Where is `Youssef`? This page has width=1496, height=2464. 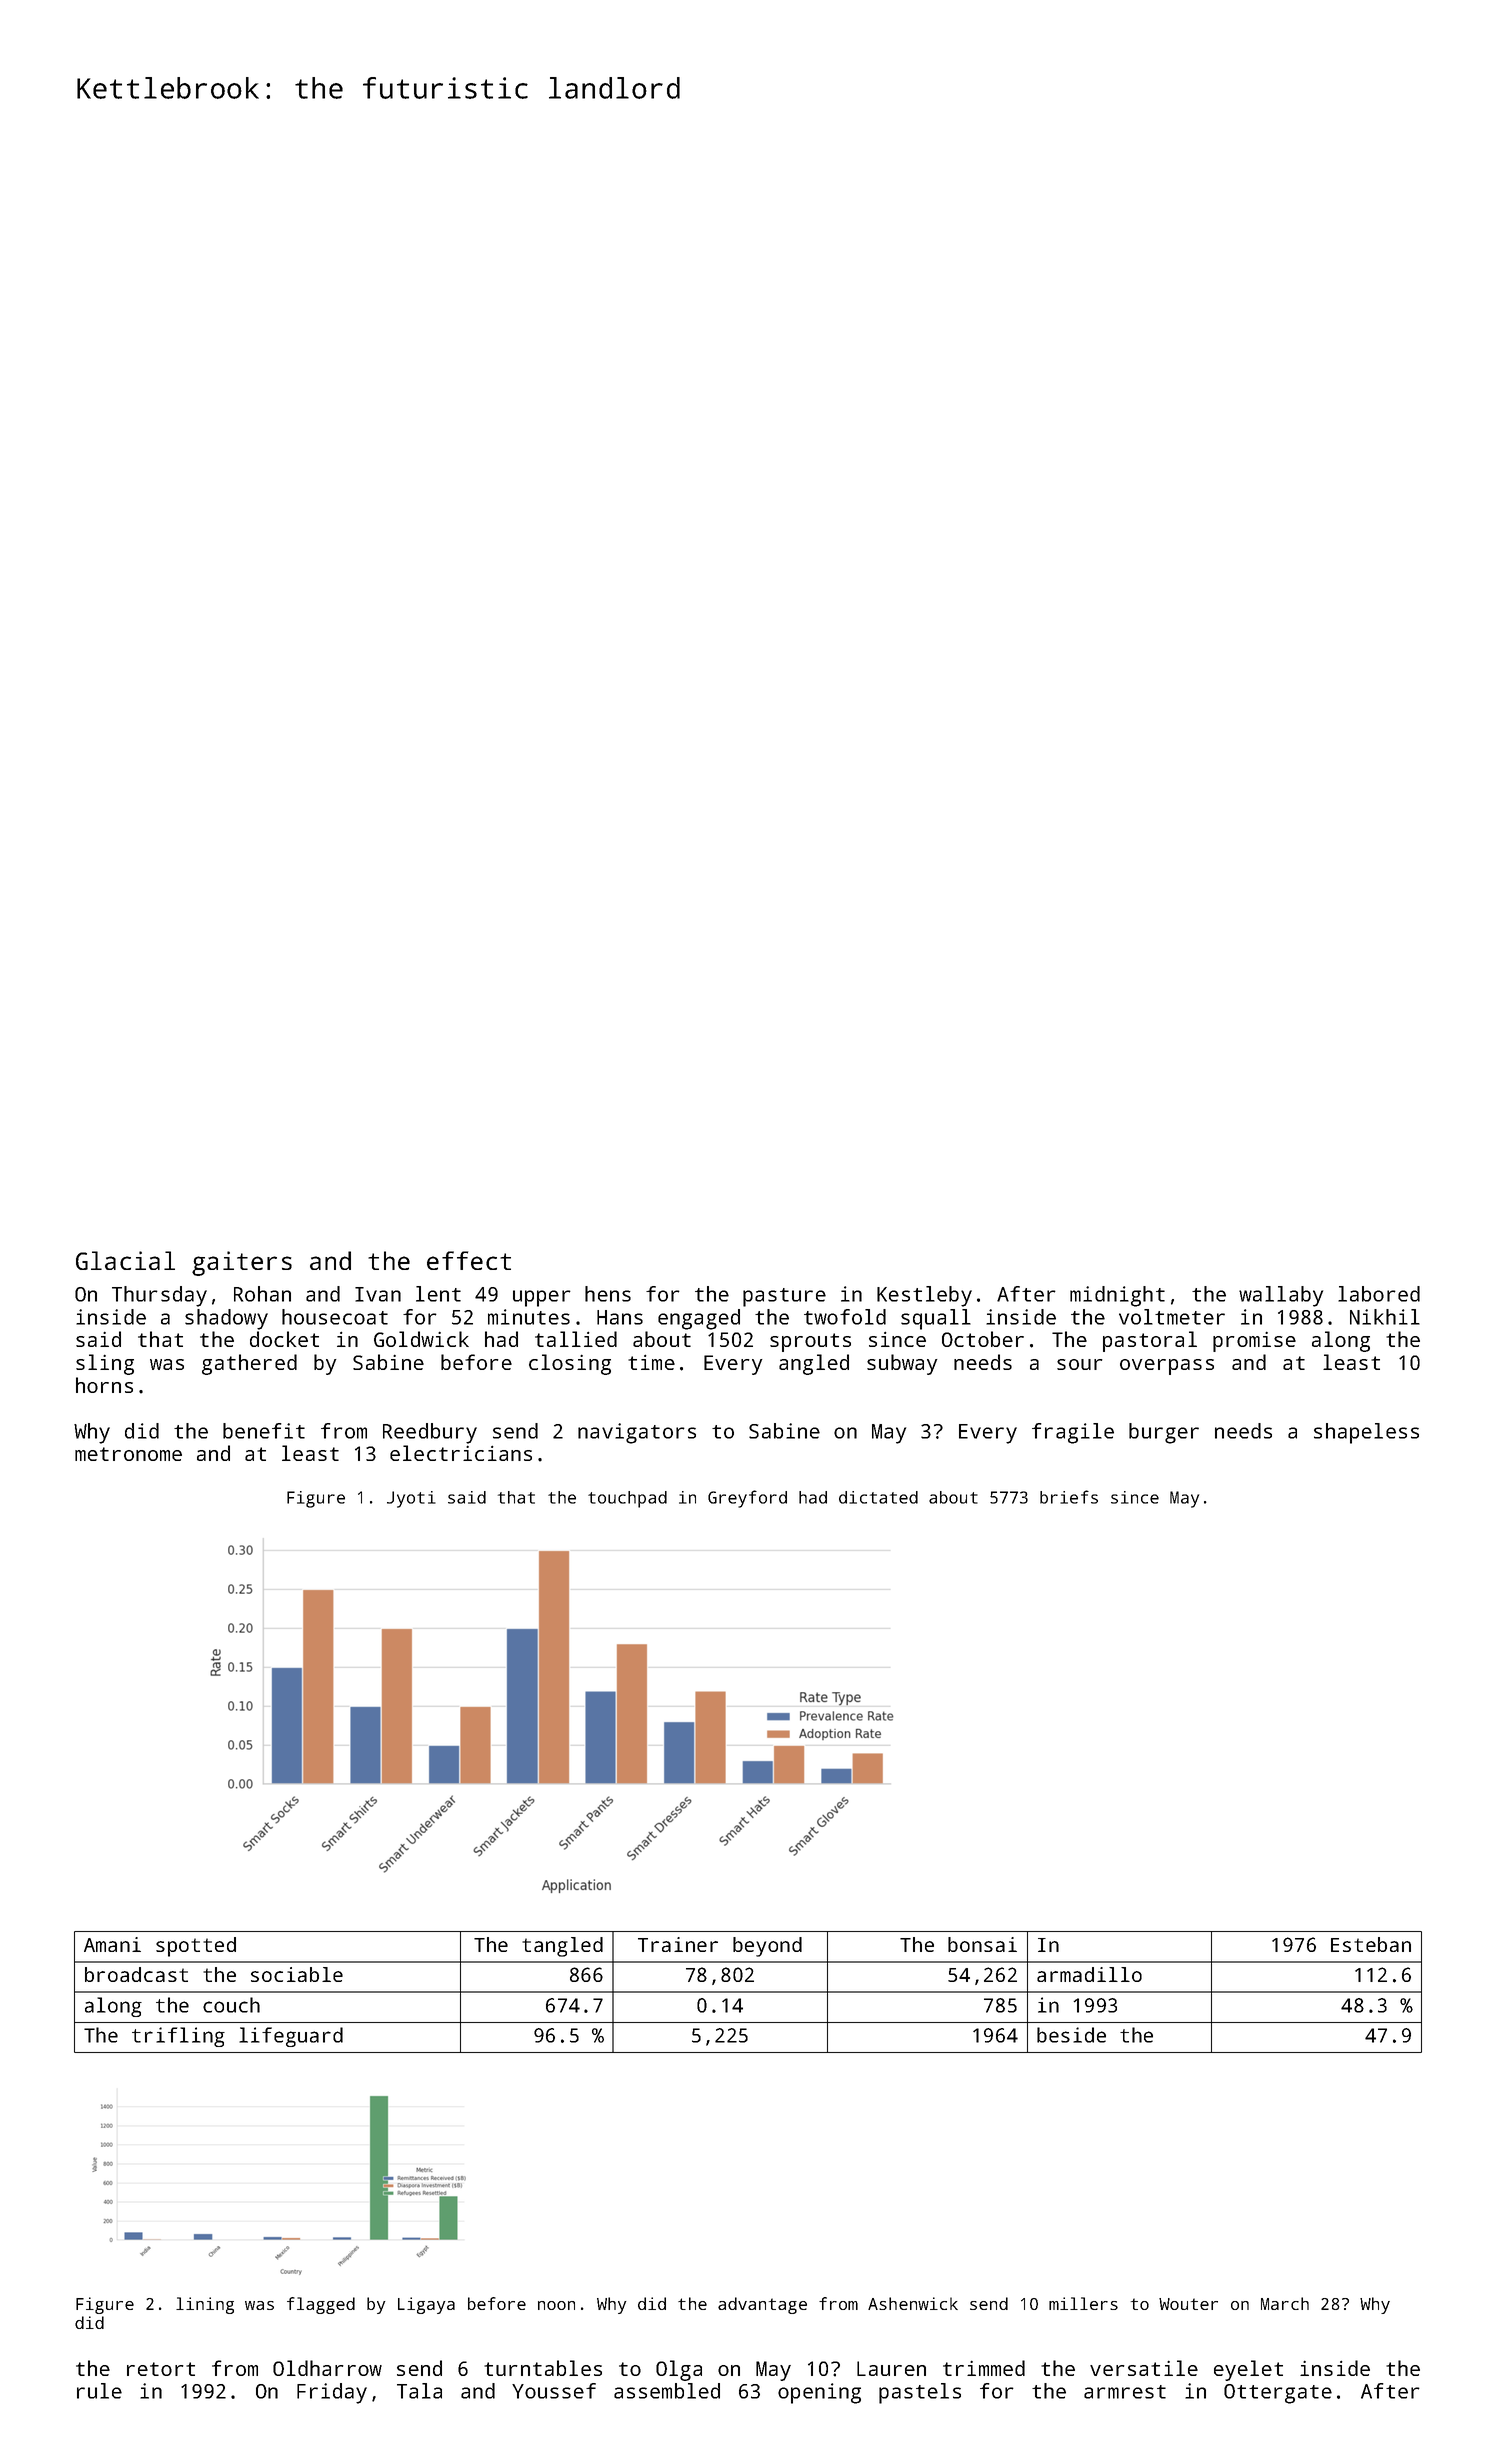 Youssef is located at coordinates (554, 2391).
